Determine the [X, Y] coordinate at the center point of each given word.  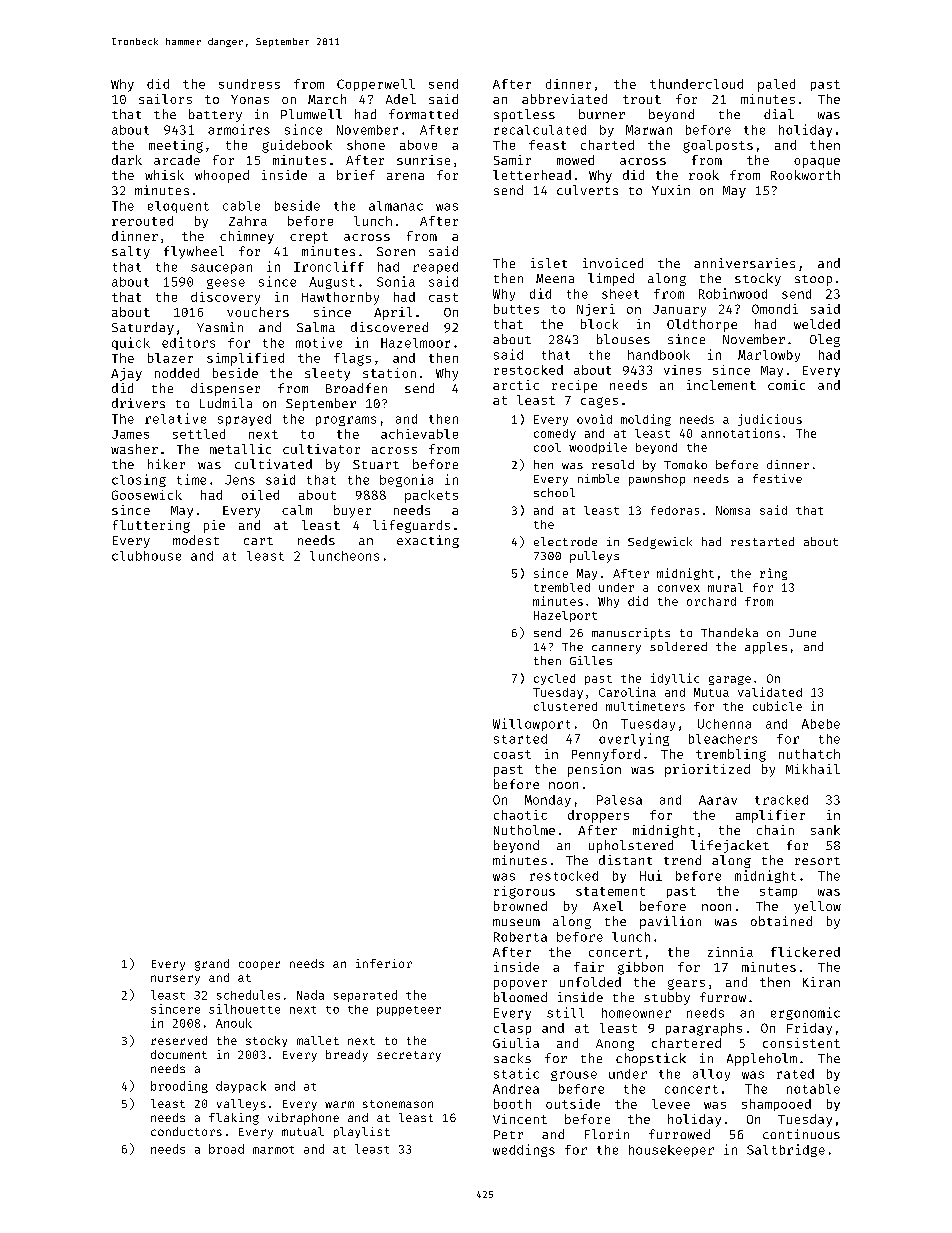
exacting [428, 541]
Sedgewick [660, 543]
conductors [186, 1131]
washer [134, 449]
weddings [524, 1150]
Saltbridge [786, 1150]
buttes [516, 309]
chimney [247, 237]
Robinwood [733, 293]
